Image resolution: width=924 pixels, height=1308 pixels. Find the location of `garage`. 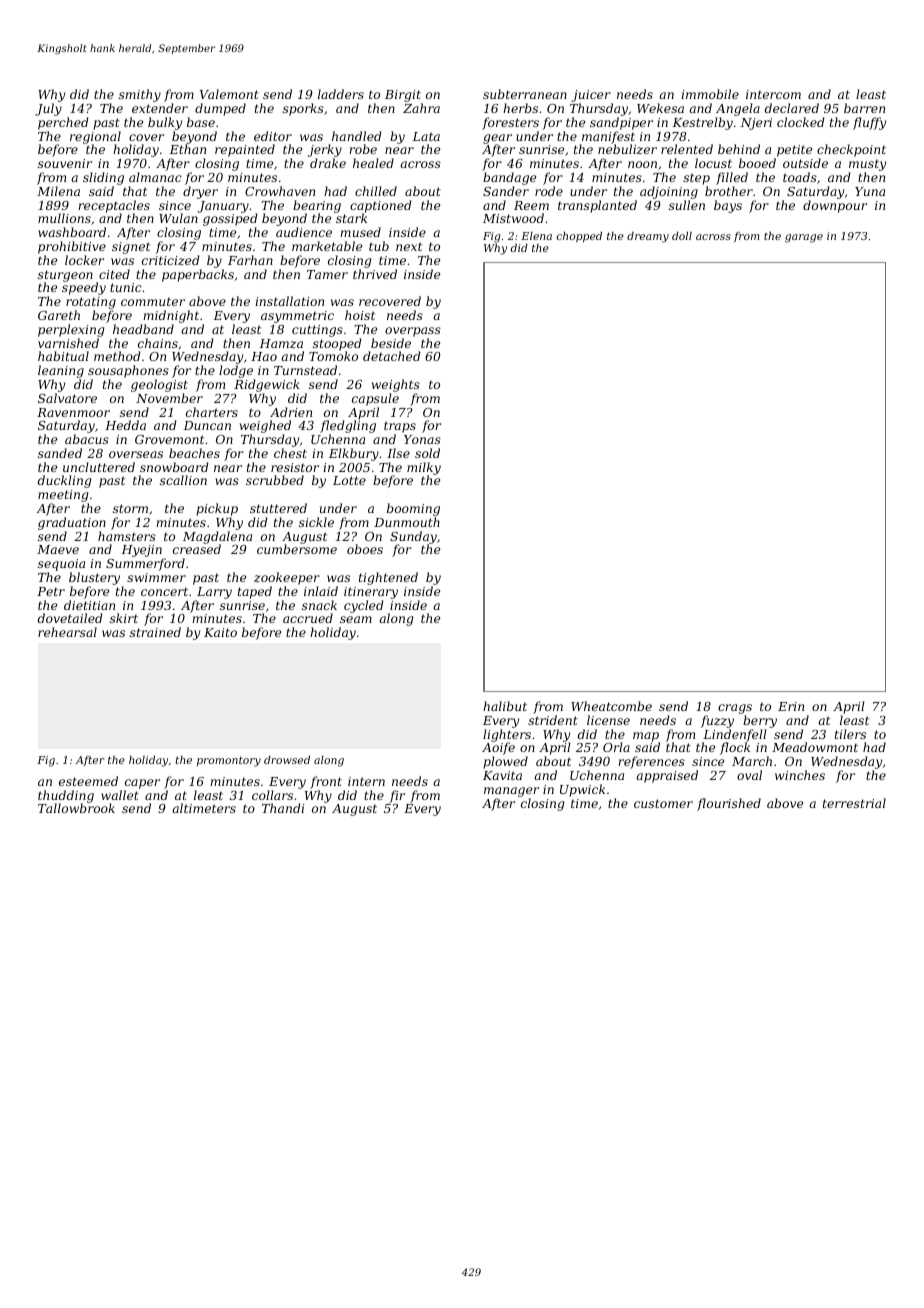

garage is located at coordinates (804, 238).
